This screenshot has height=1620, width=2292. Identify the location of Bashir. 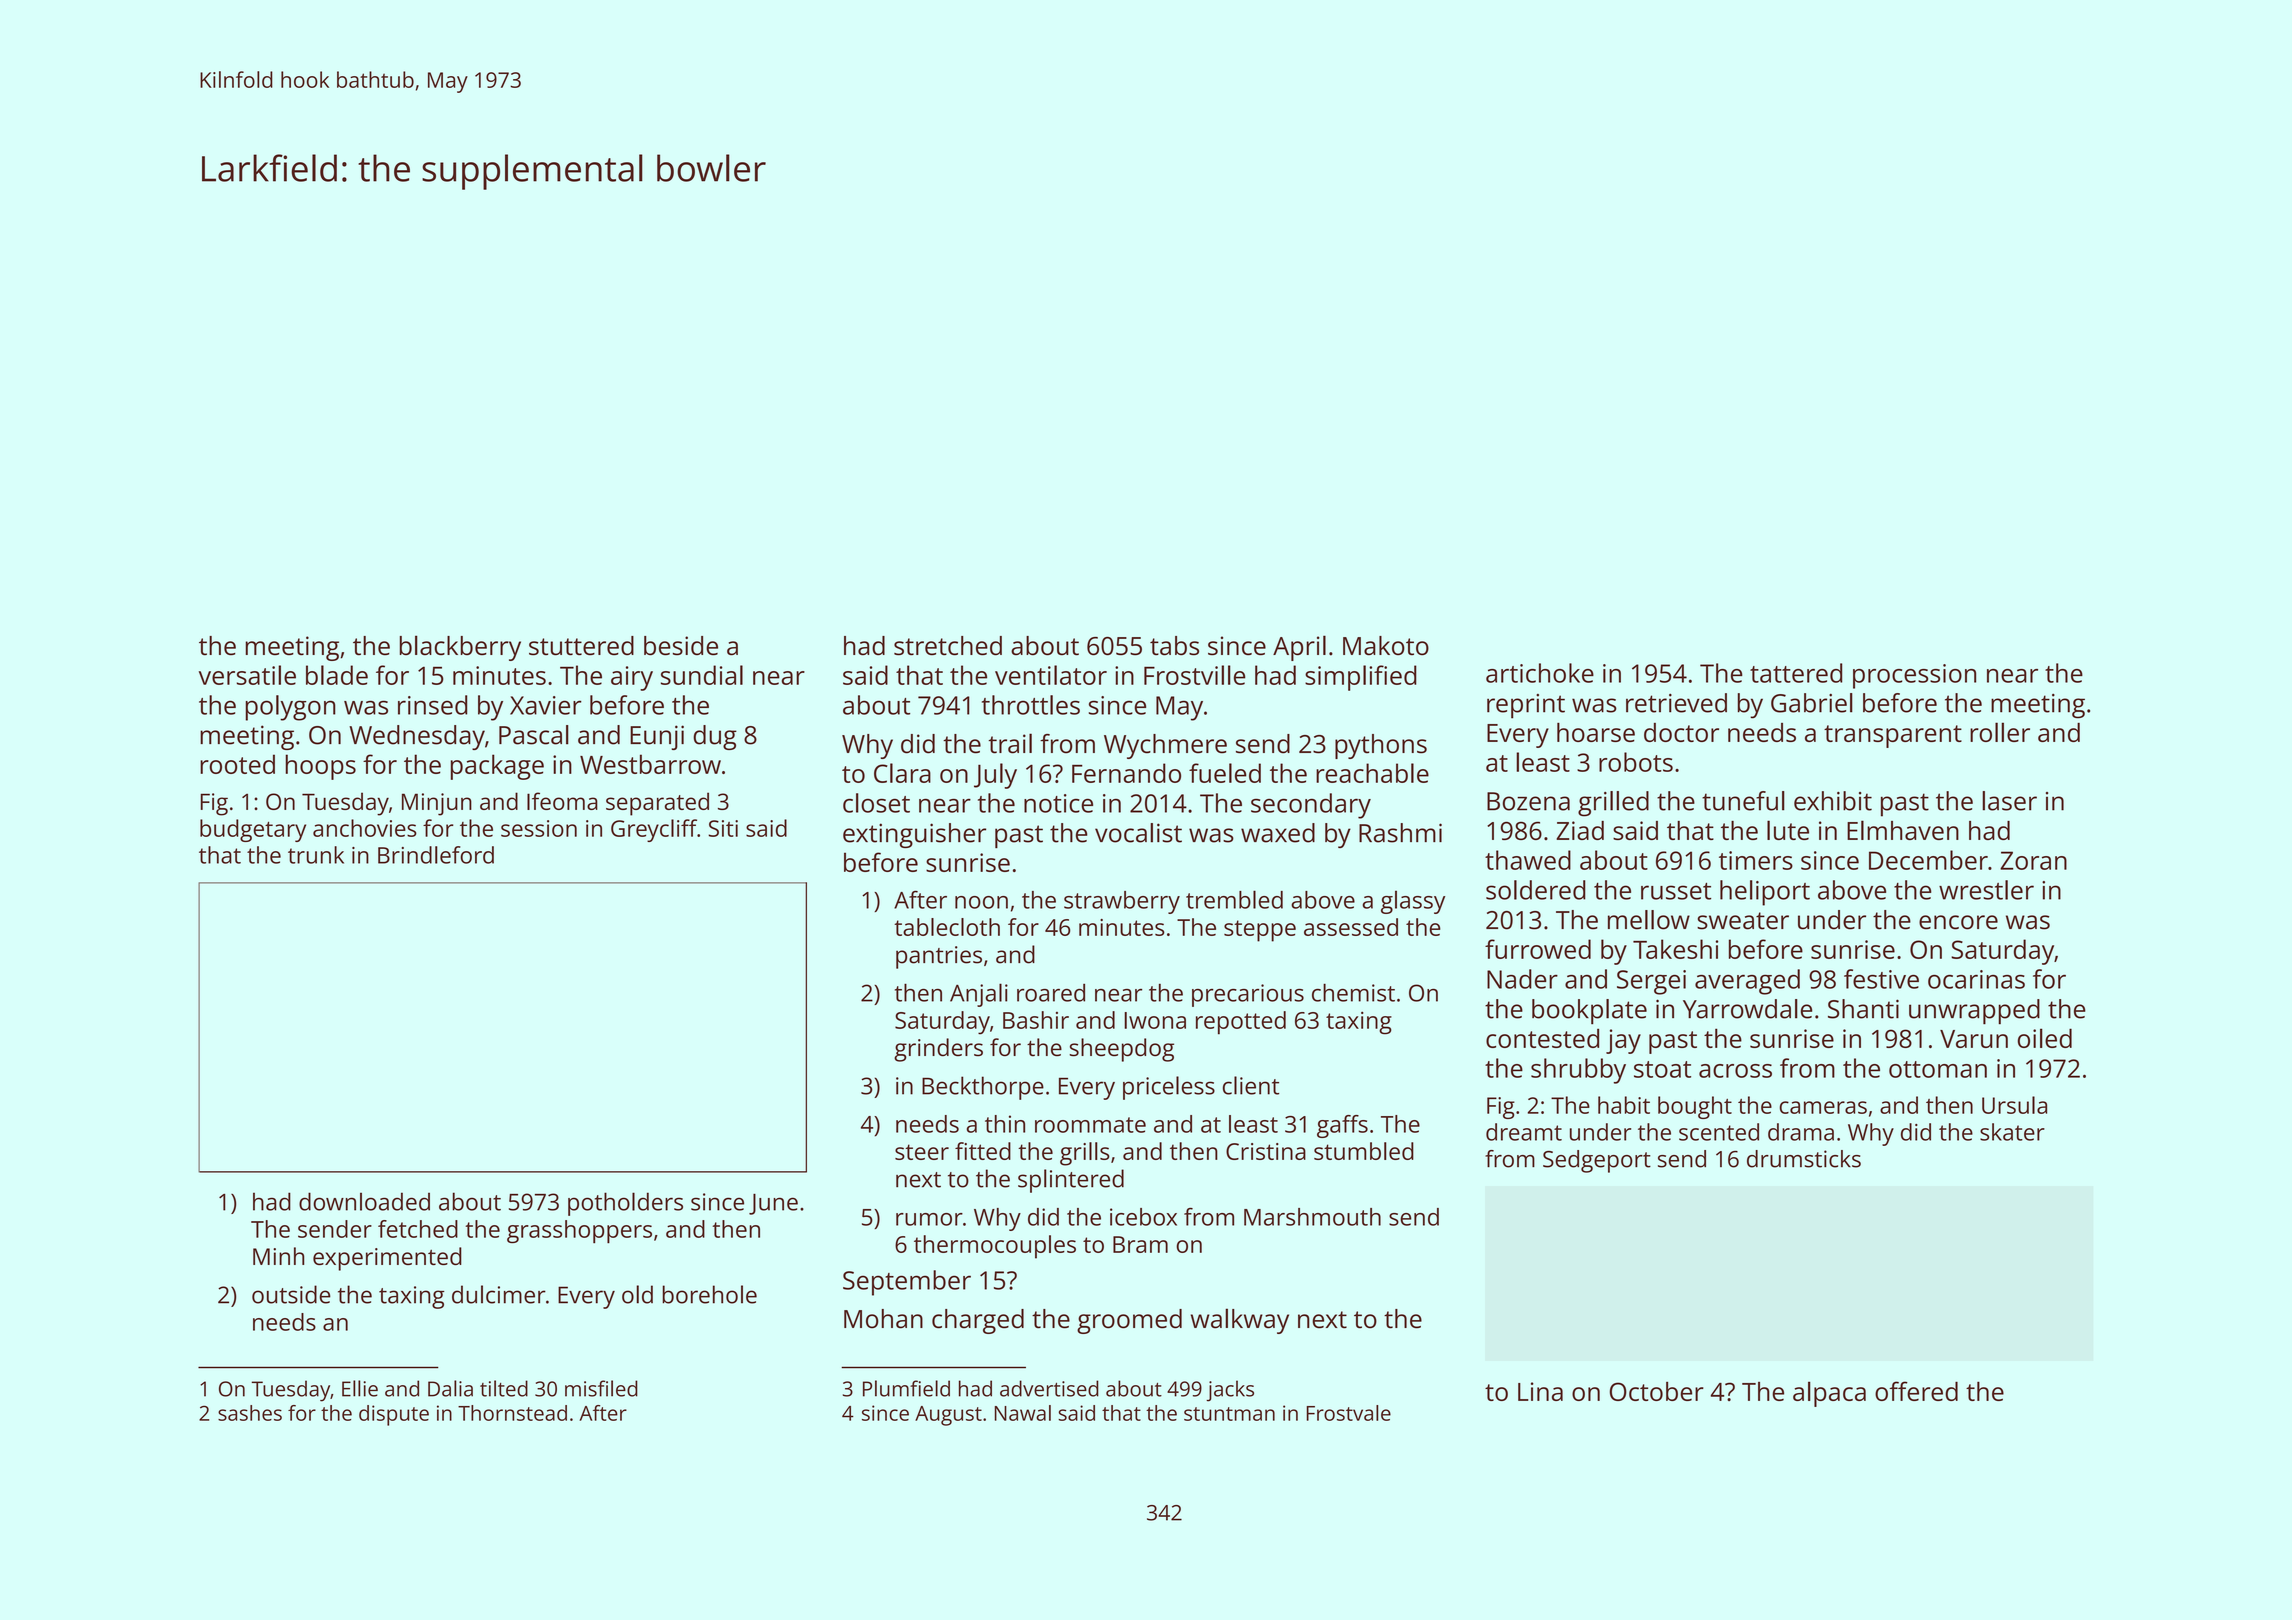
(1036, 1020).
